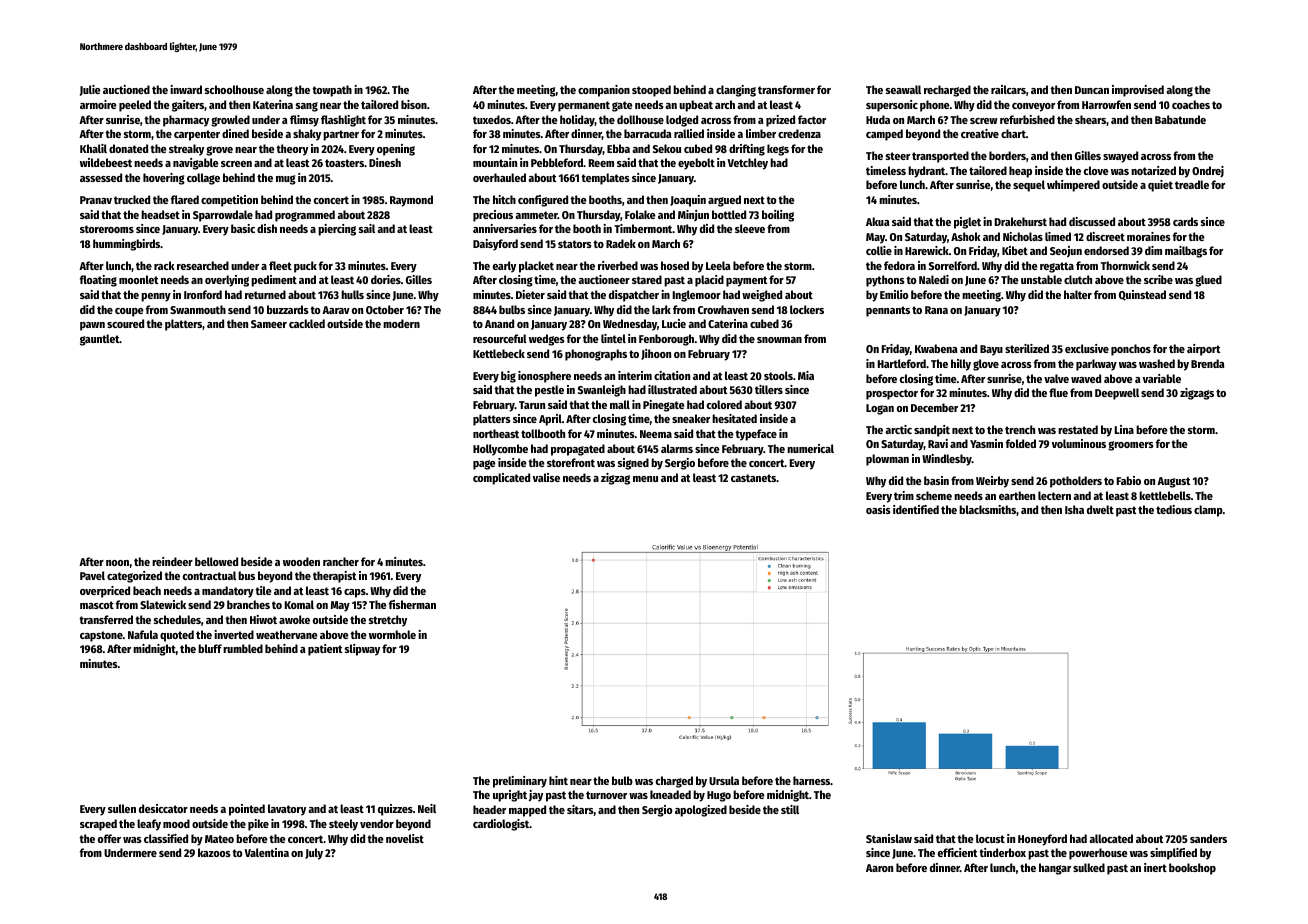 Image resolution: width=1308 pixels, height=924 pixels. I want to click on harness, so click(811, 780).
